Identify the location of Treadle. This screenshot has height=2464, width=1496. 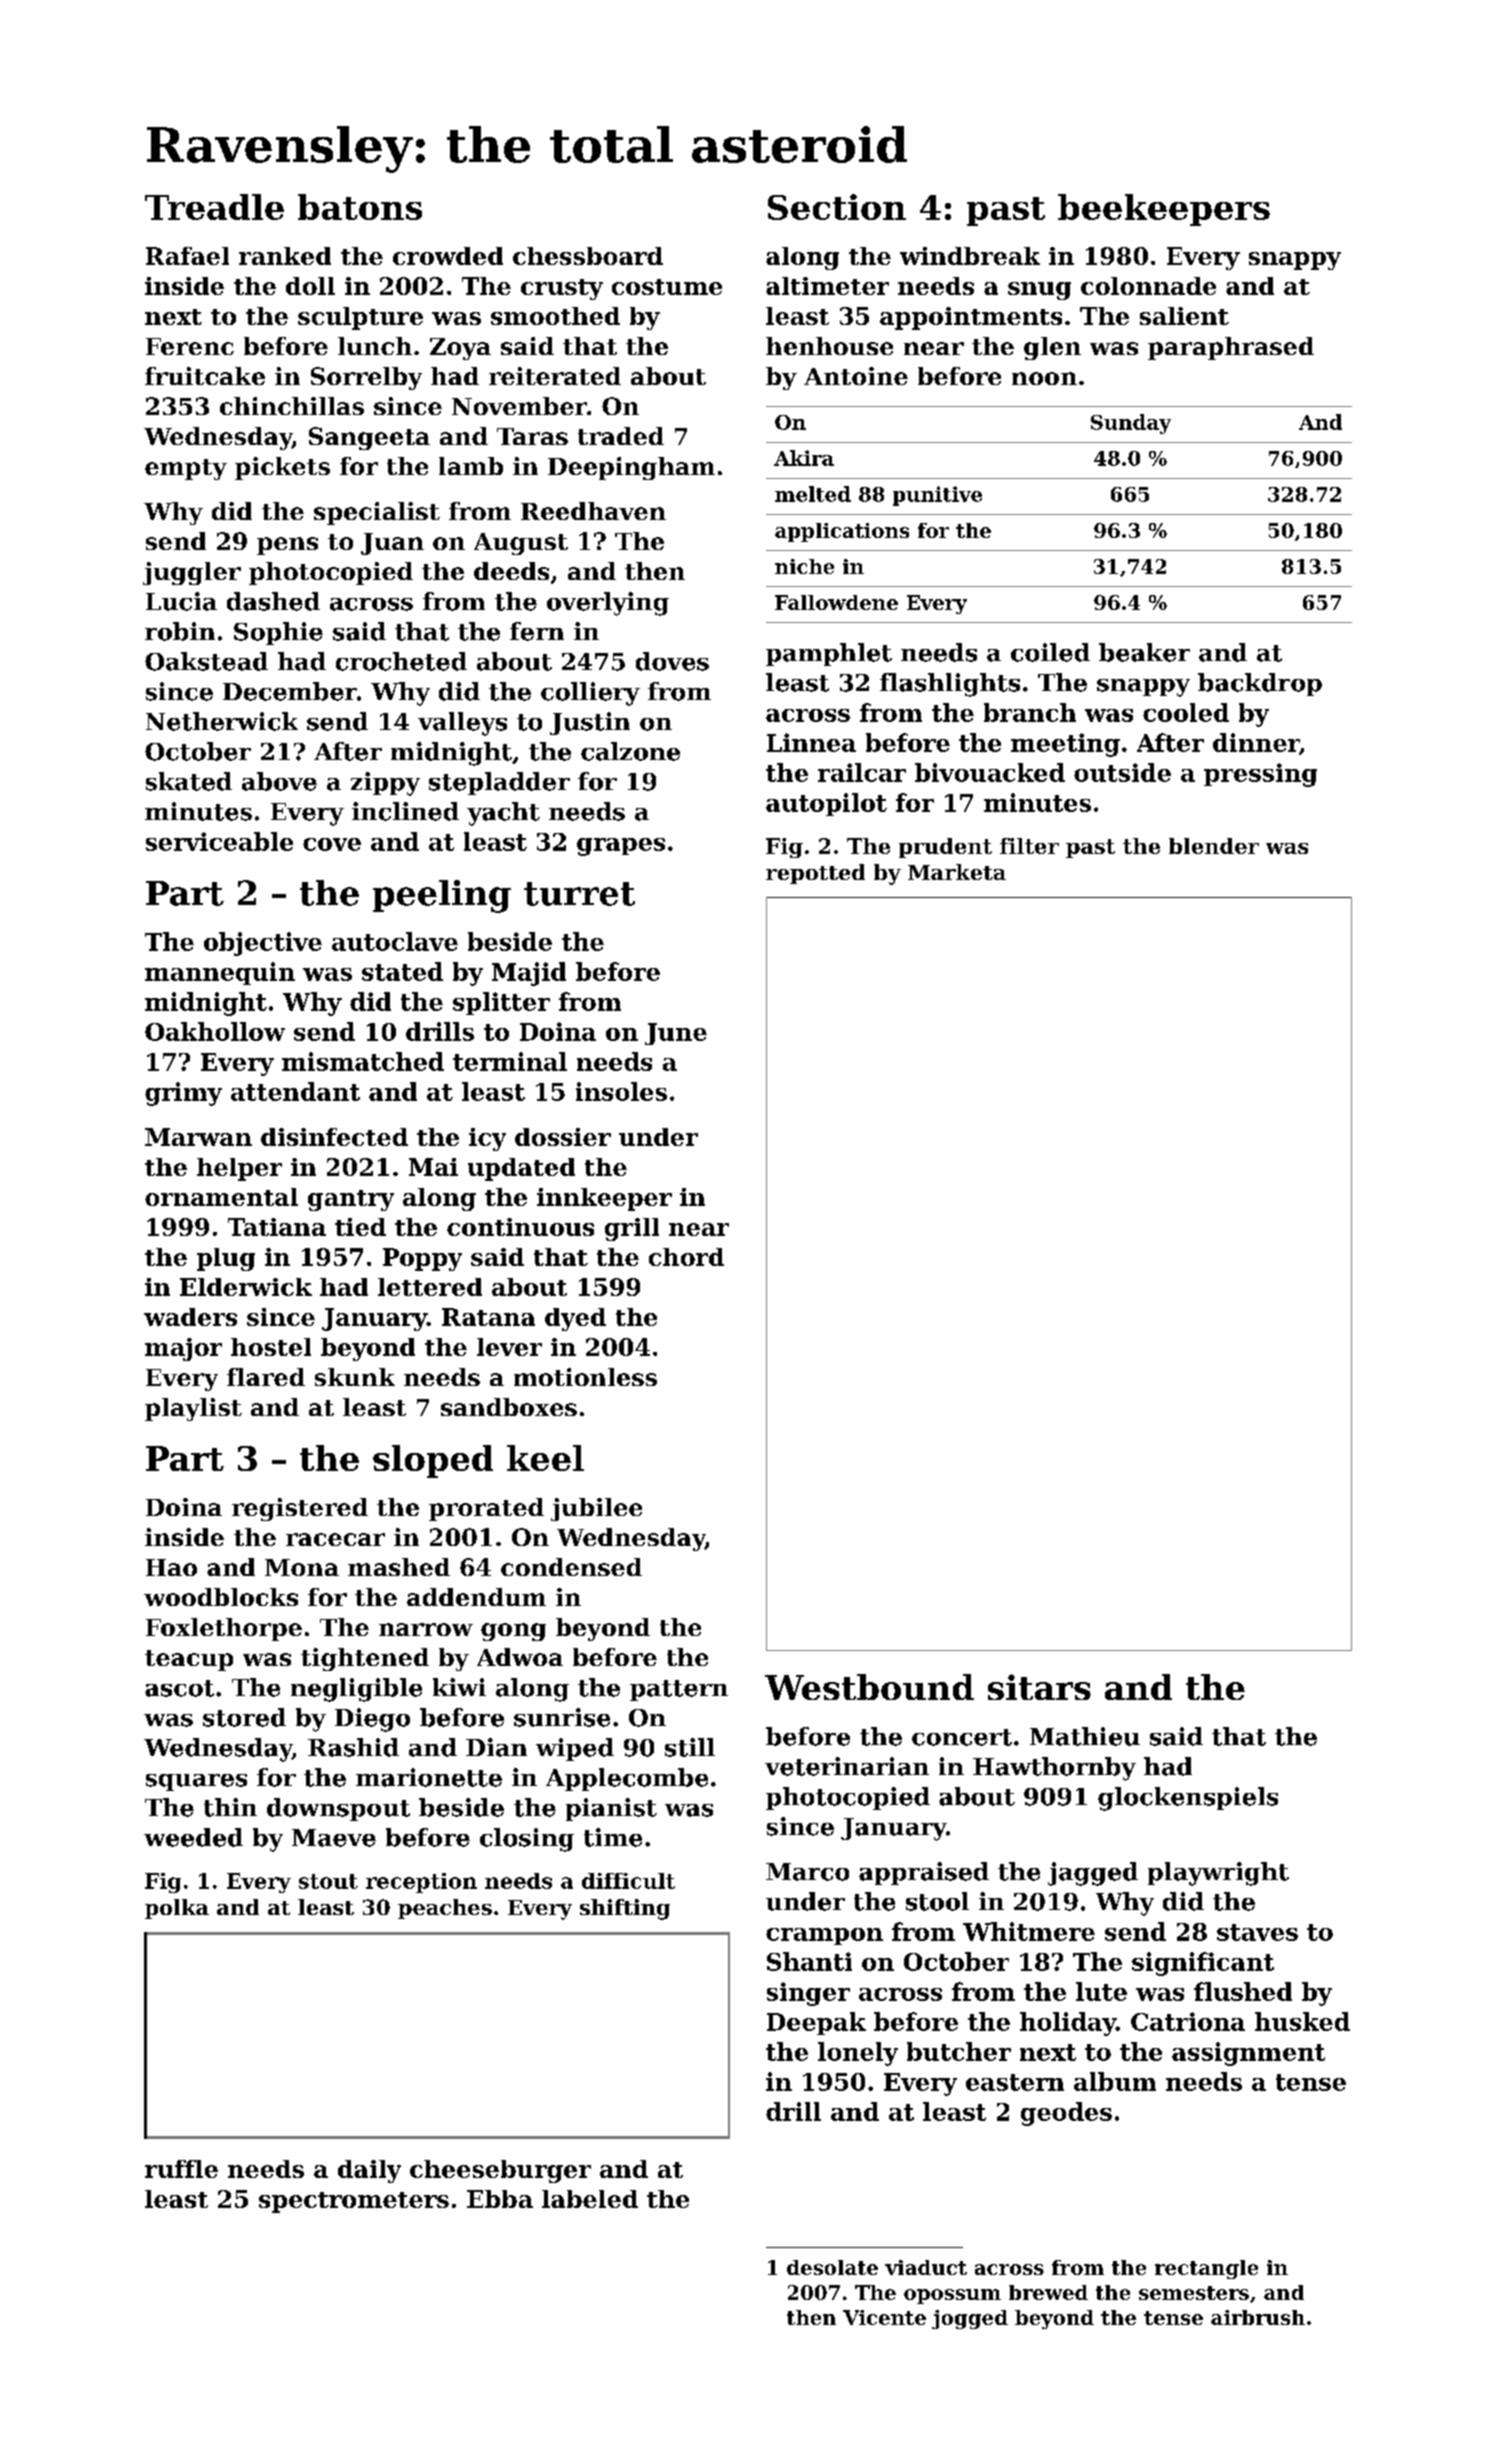
(214, 207).
